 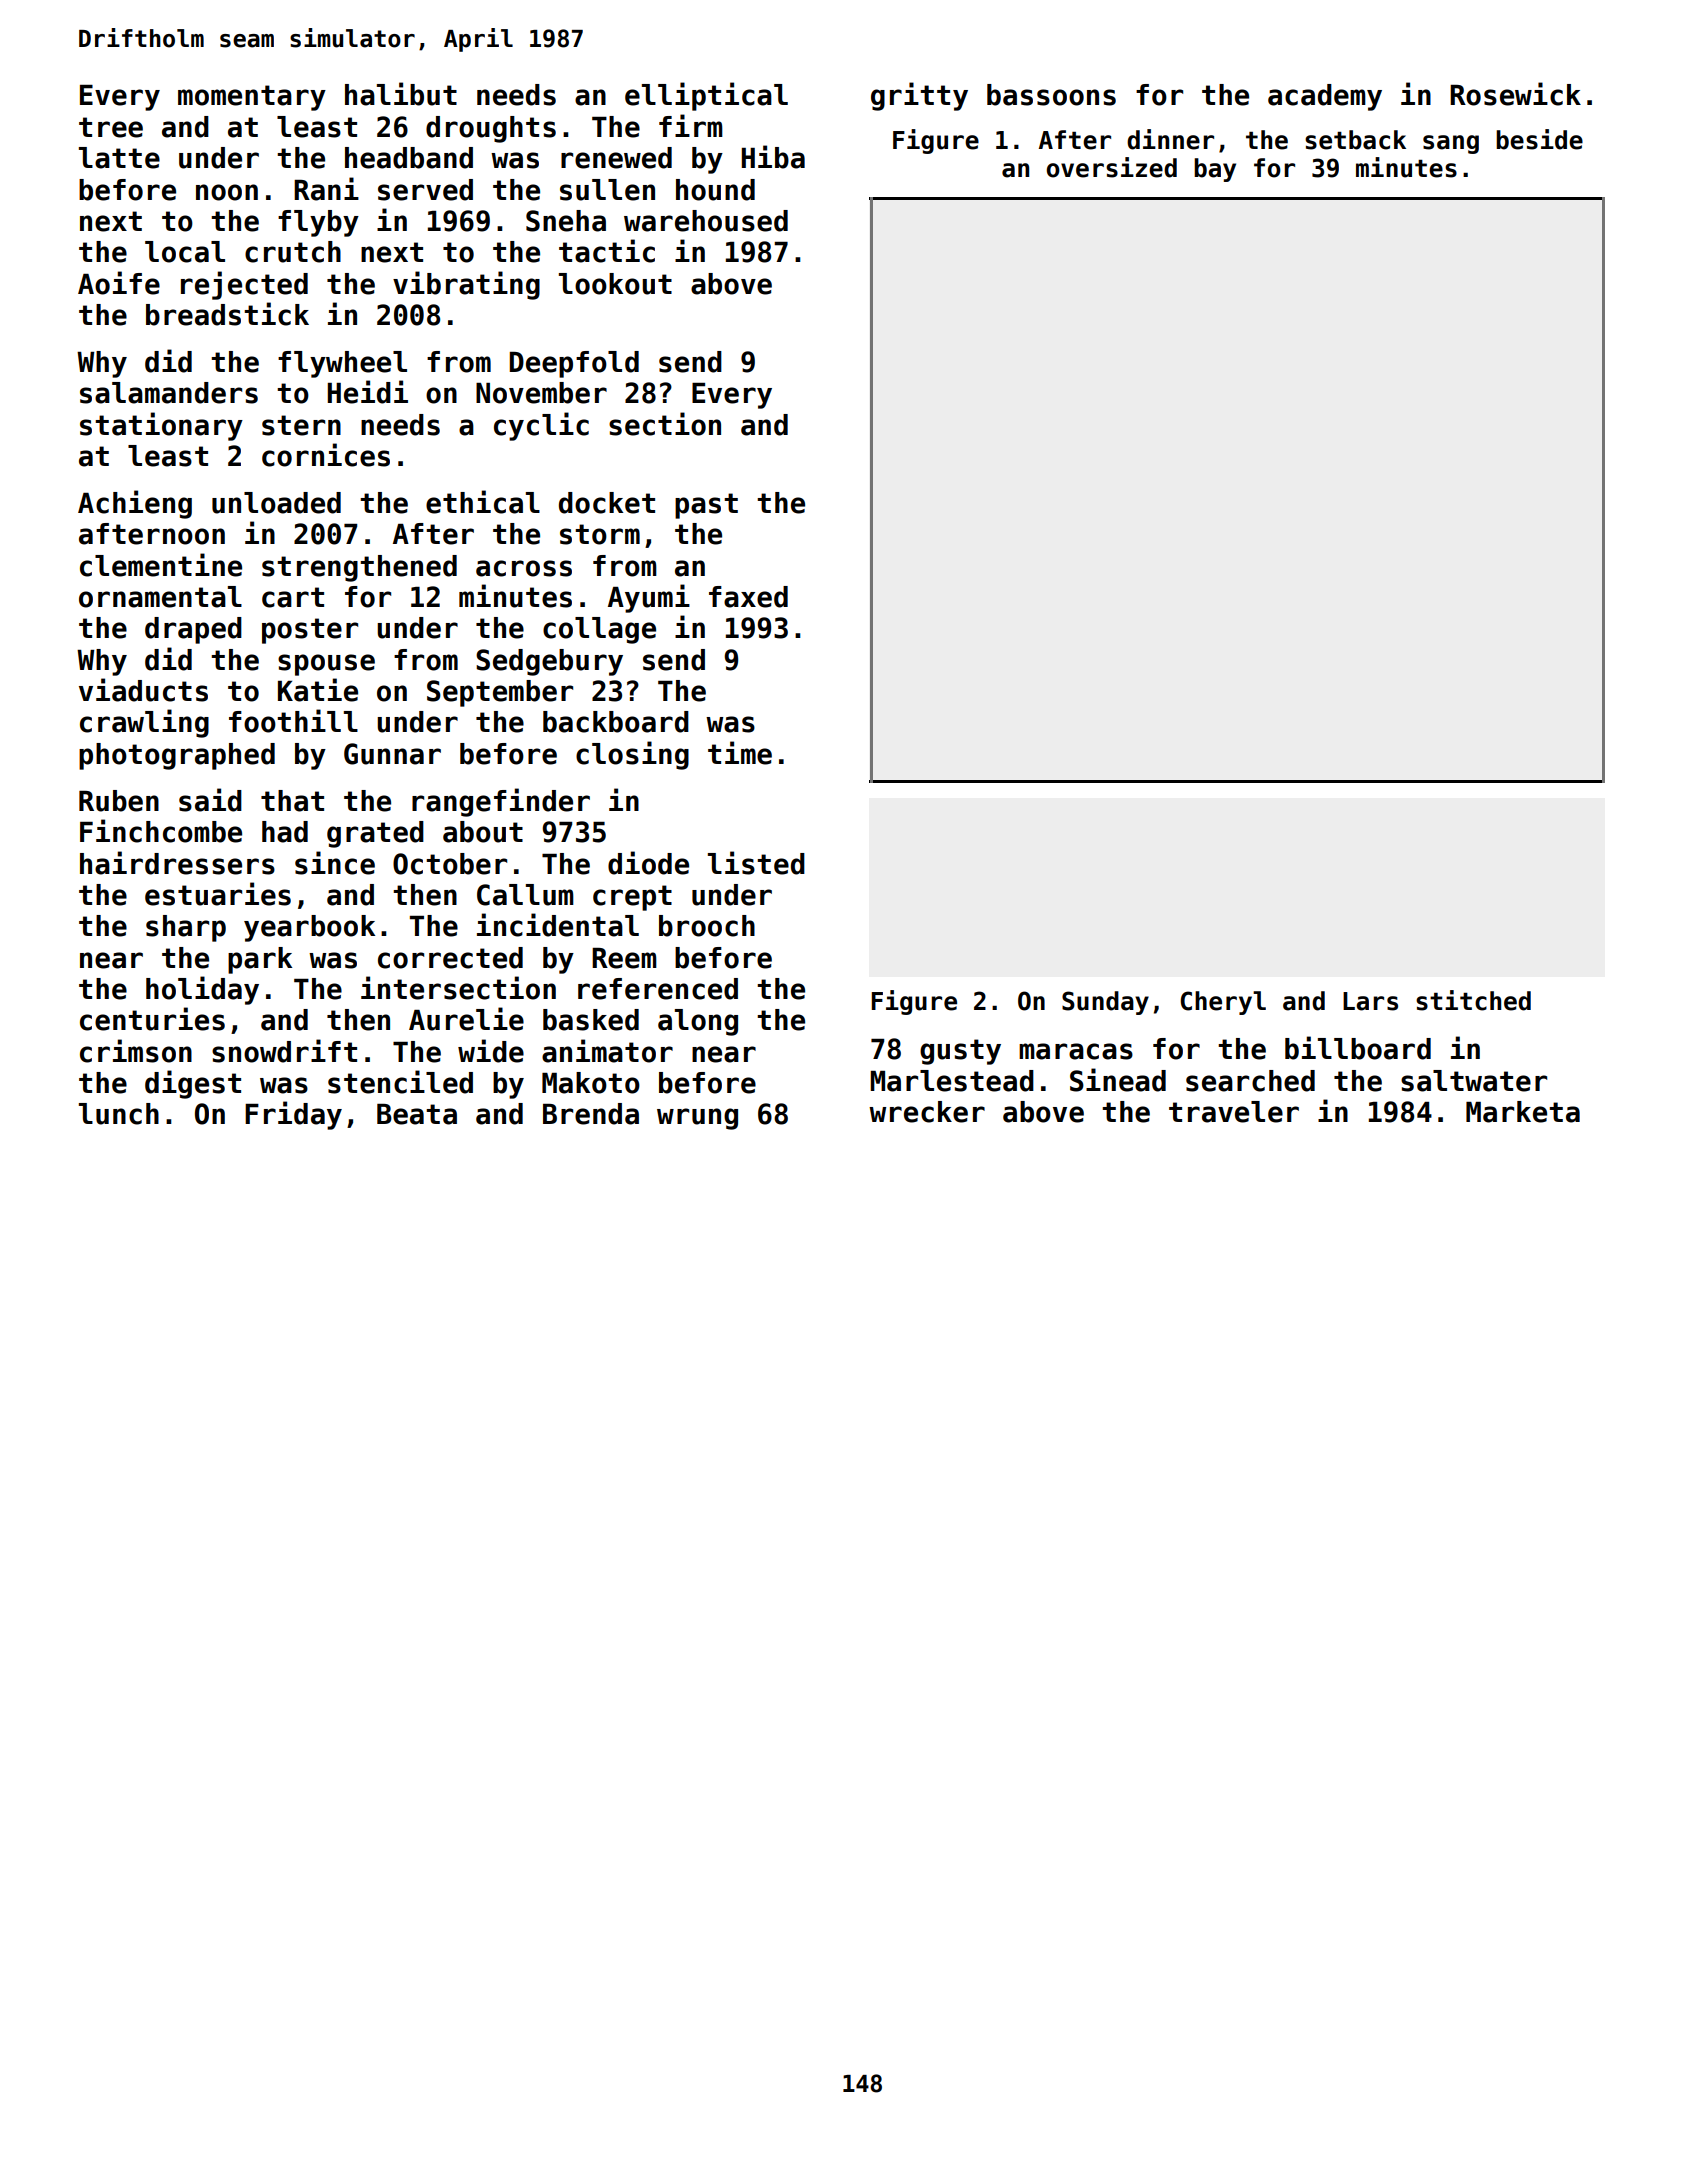 What do you see at coordinates (1370, 1001) in the screenshot?
I see `Lars` at bounding box center [1370, 1001].
